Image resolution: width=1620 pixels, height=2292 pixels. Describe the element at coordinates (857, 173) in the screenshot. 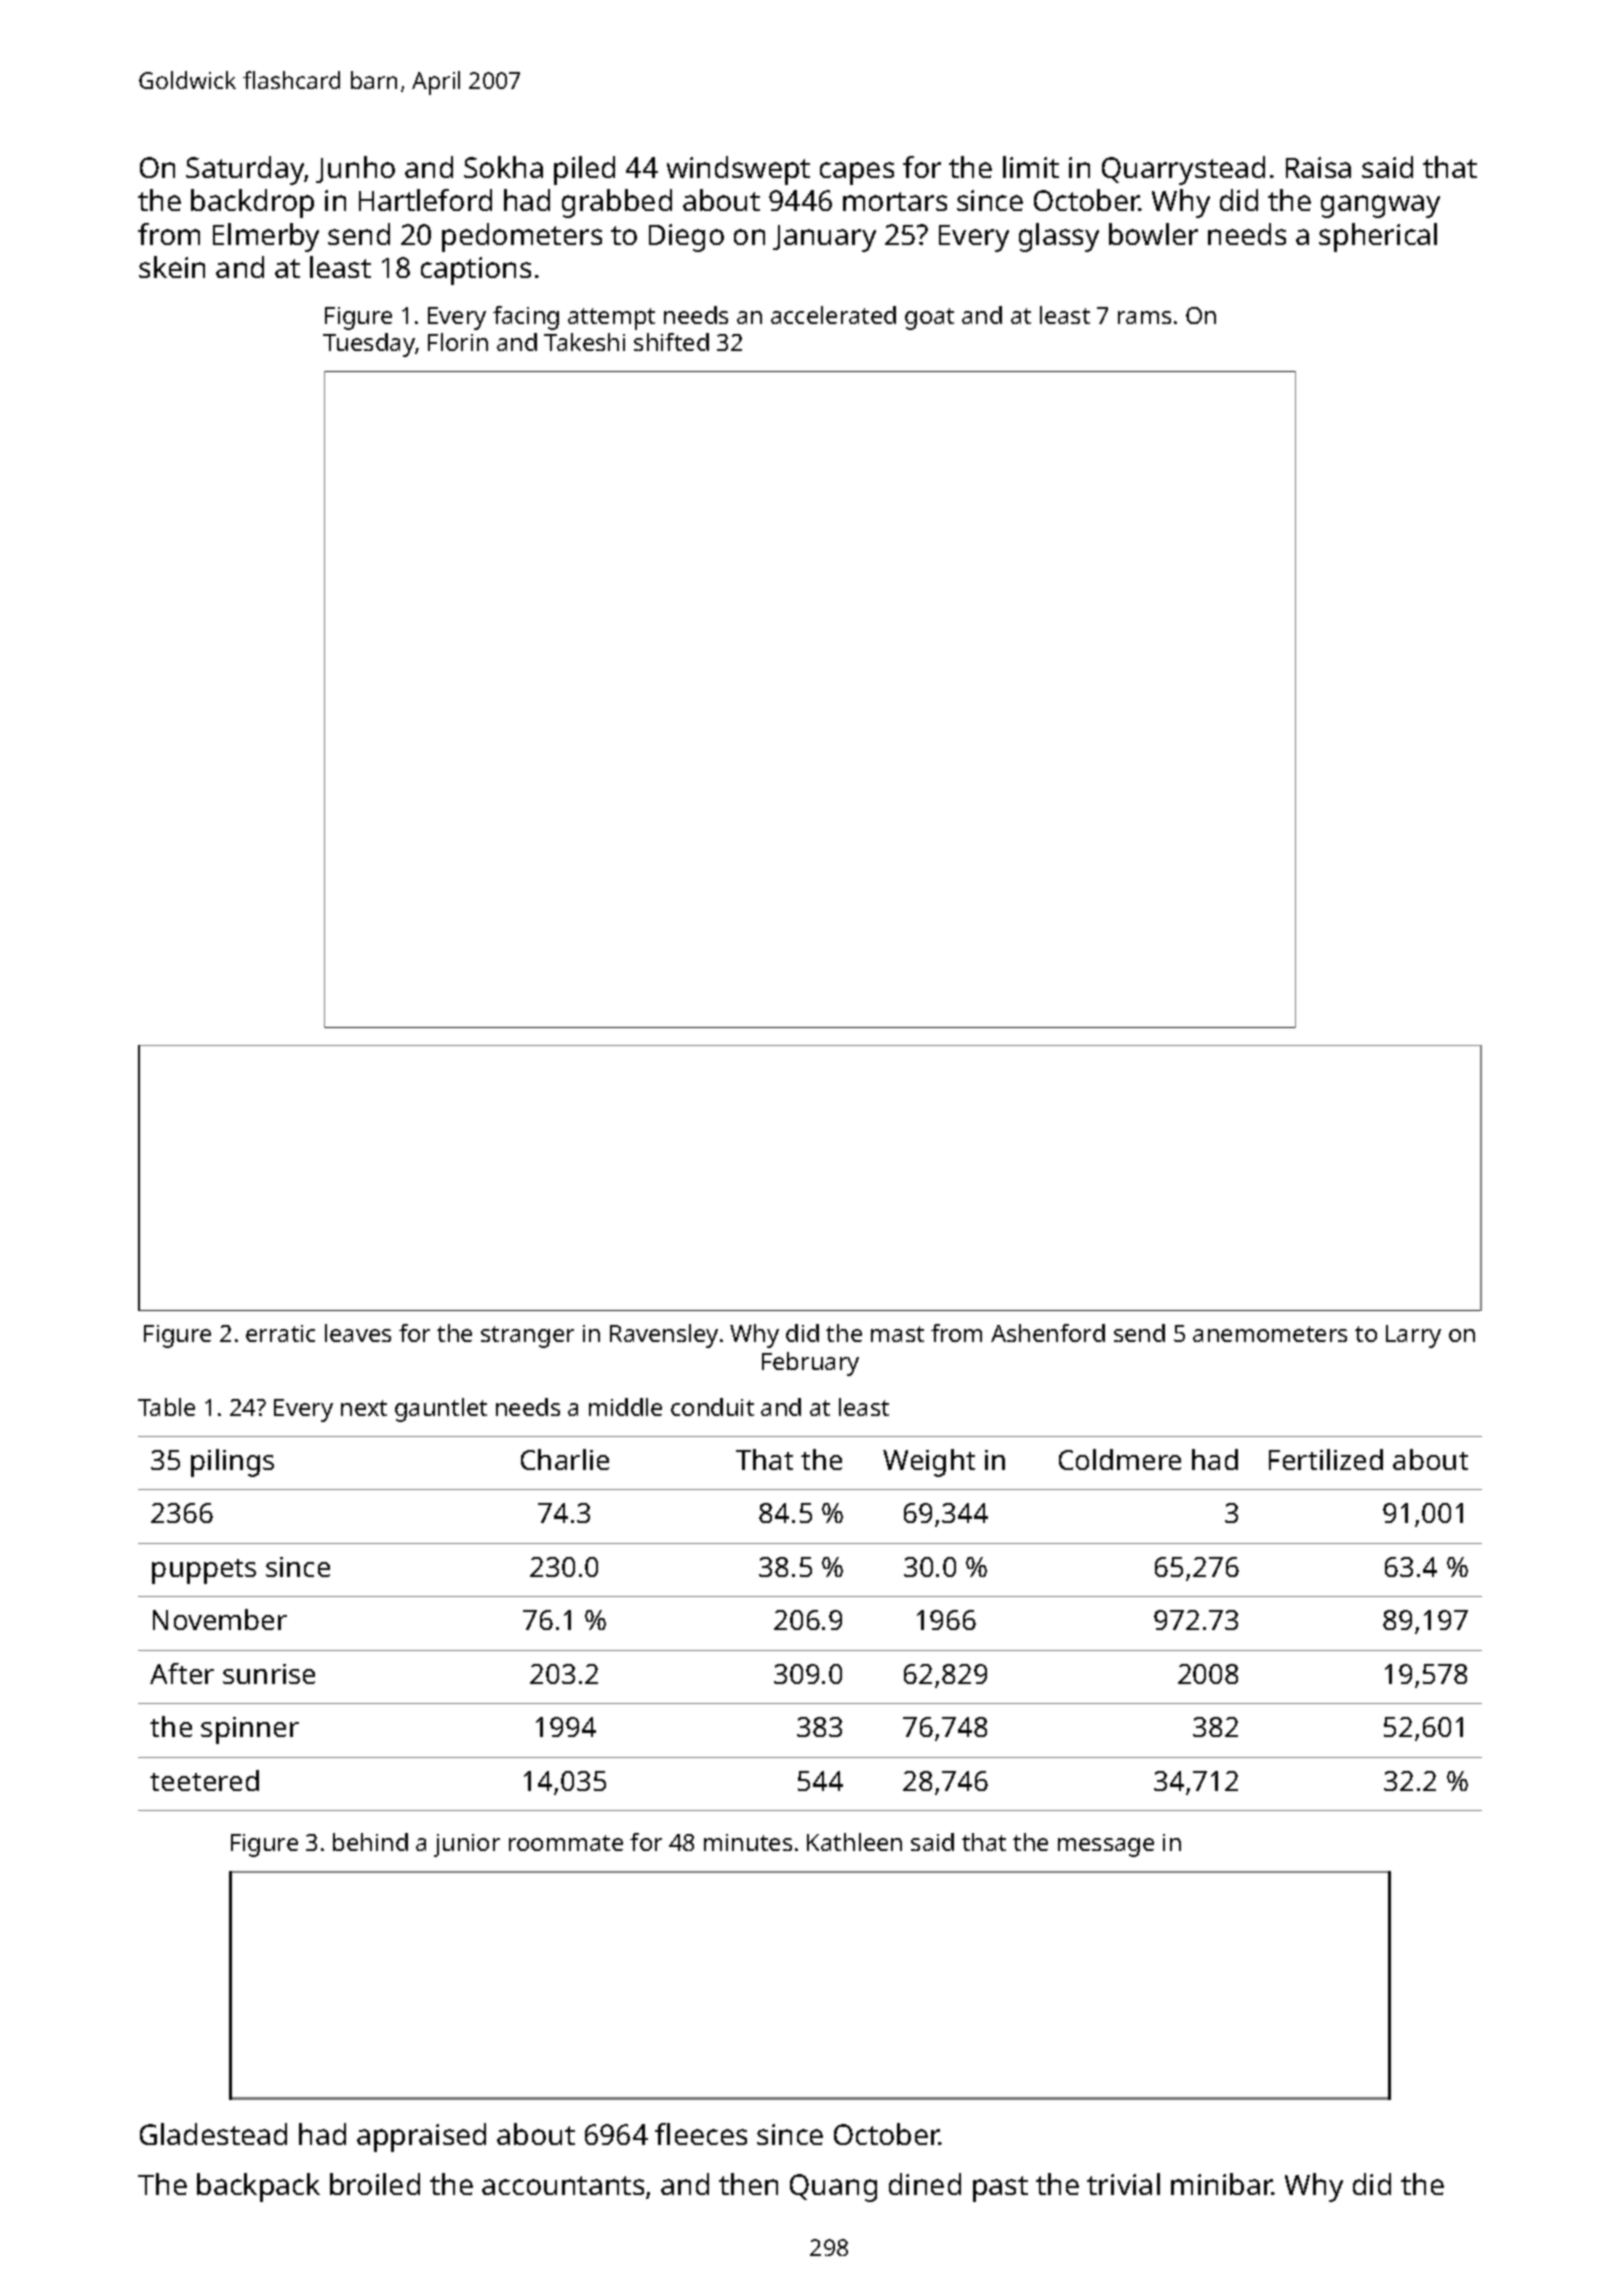

I see `capes` at that location.
